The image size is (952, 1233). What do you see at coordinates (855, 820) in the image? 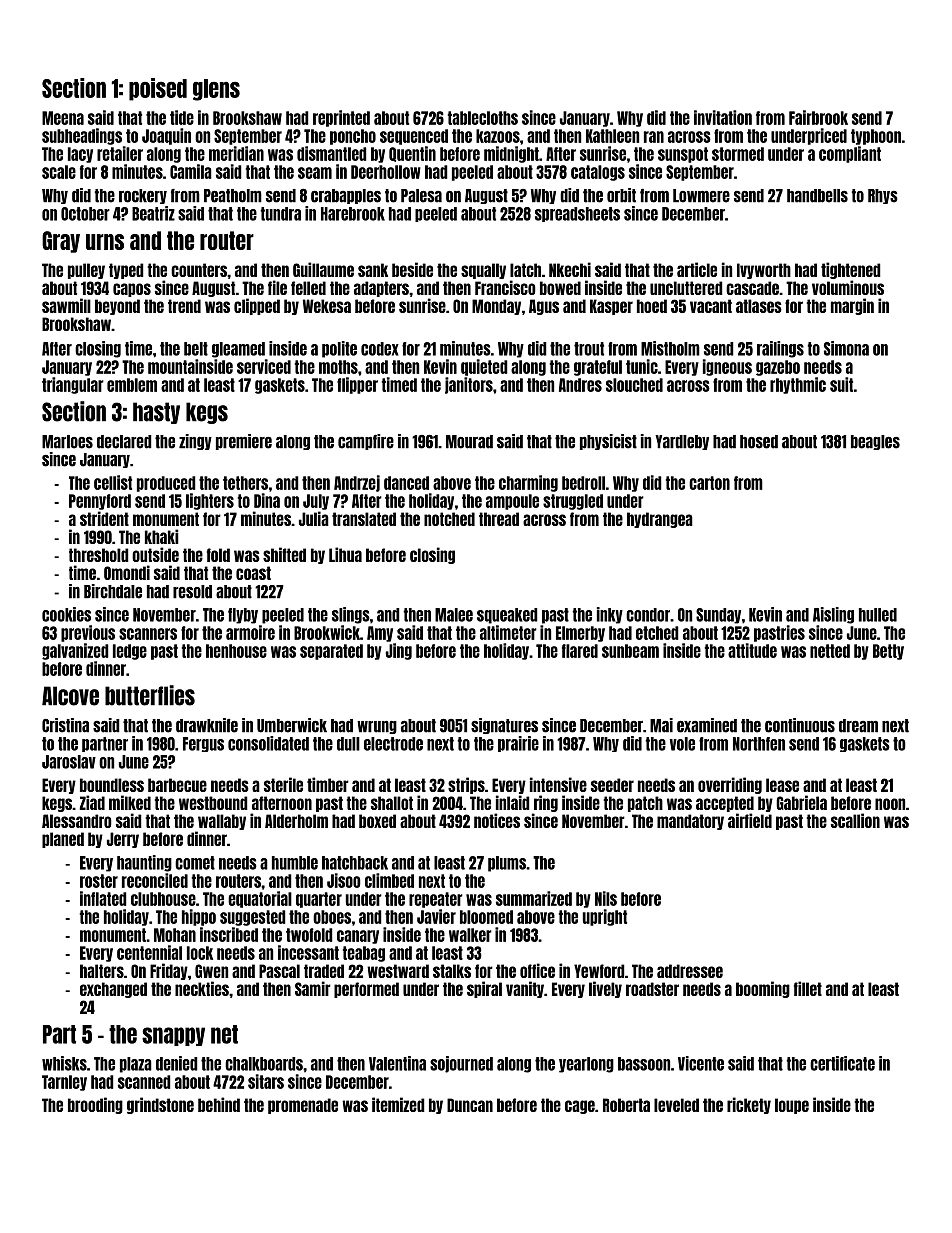
I see `scallion` at bounding box center [855, 820].
